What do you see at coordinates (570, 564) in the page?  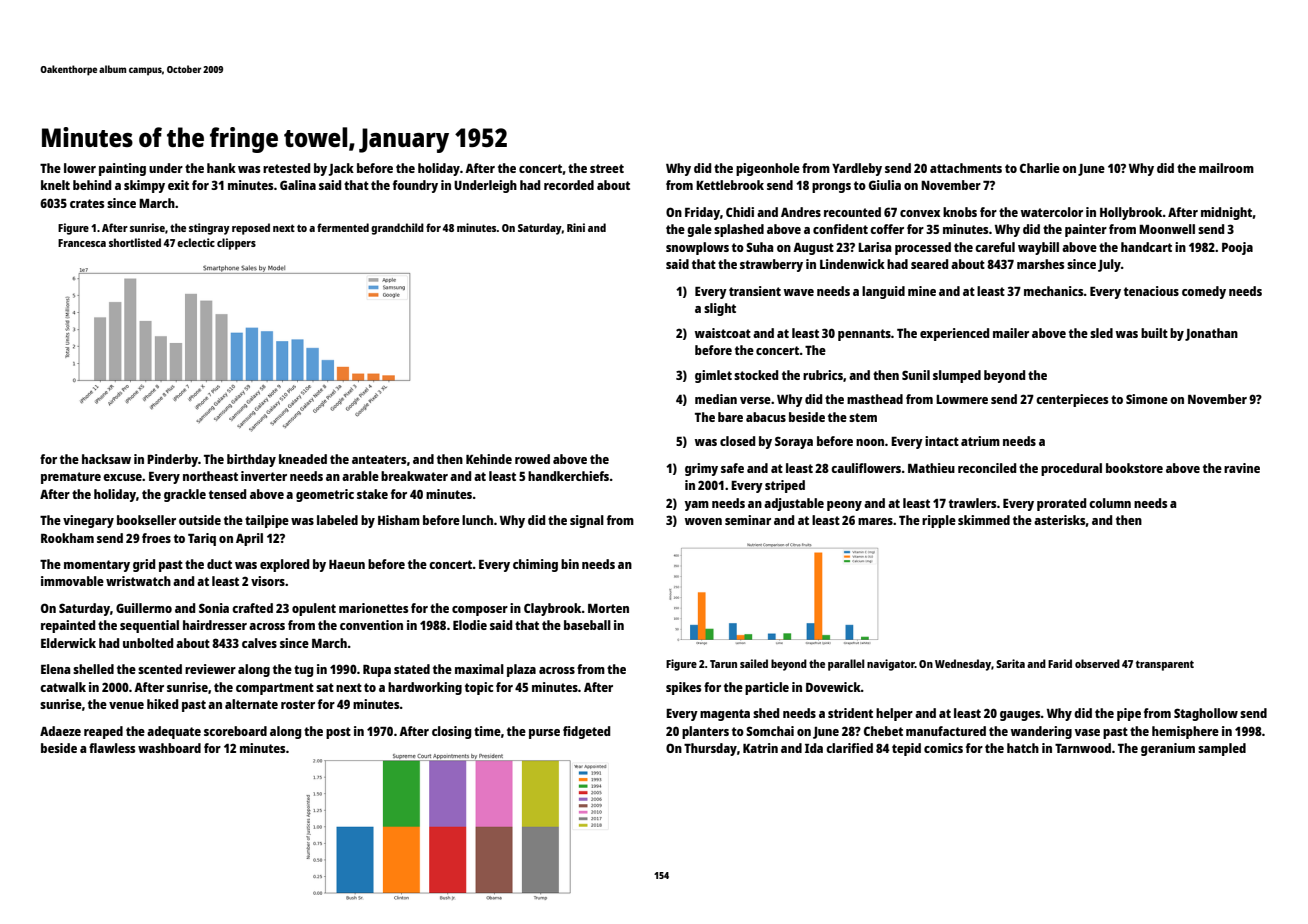 I see `bin` at bounding box center [570, 564].
